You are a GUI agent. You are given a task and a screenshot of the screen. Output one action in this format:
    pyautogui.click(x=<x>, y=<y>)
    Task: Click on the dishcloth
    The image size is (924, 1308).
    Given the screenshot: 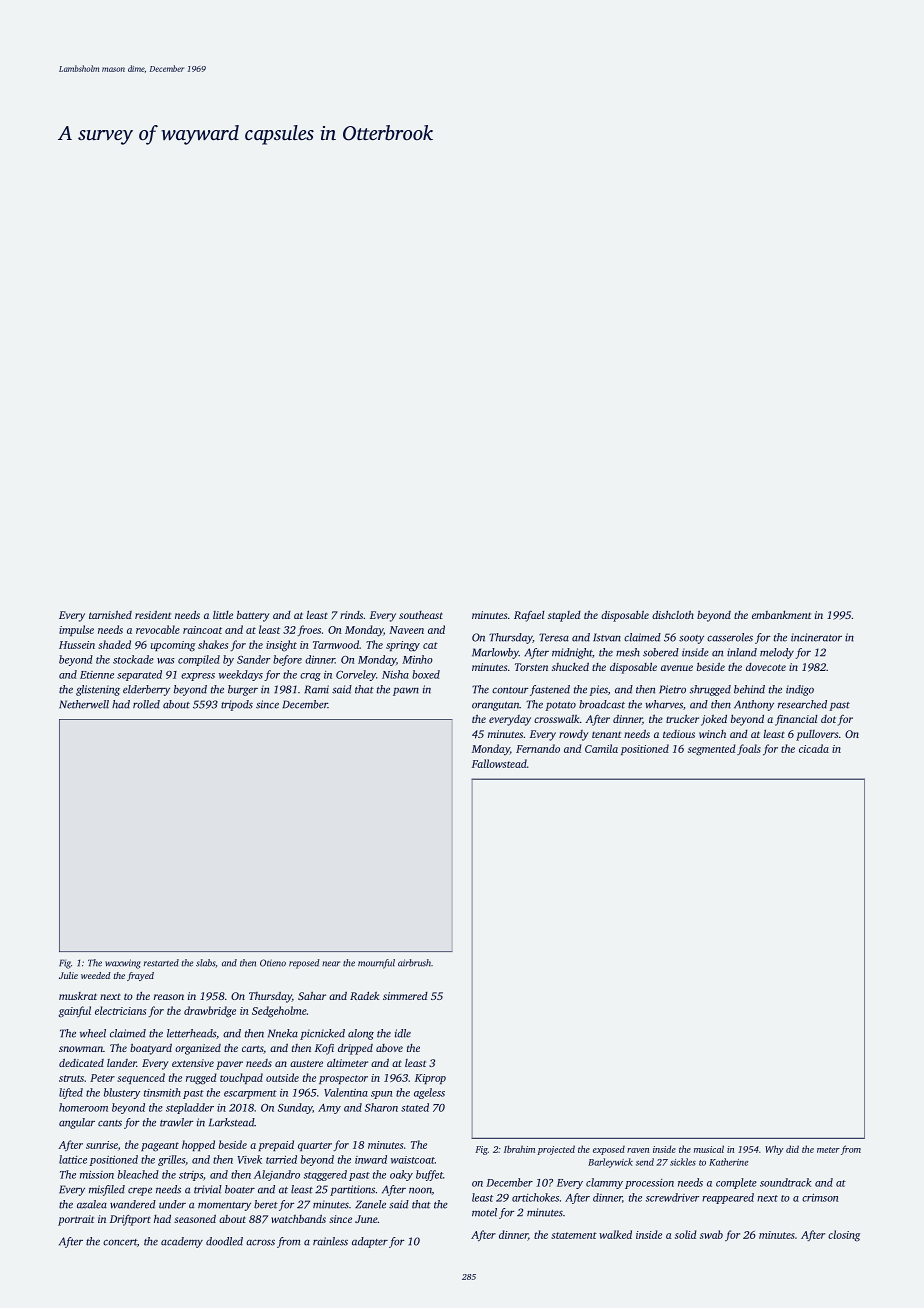 What is the action you would take?
    pyautogui.click(x=673, y=615)
